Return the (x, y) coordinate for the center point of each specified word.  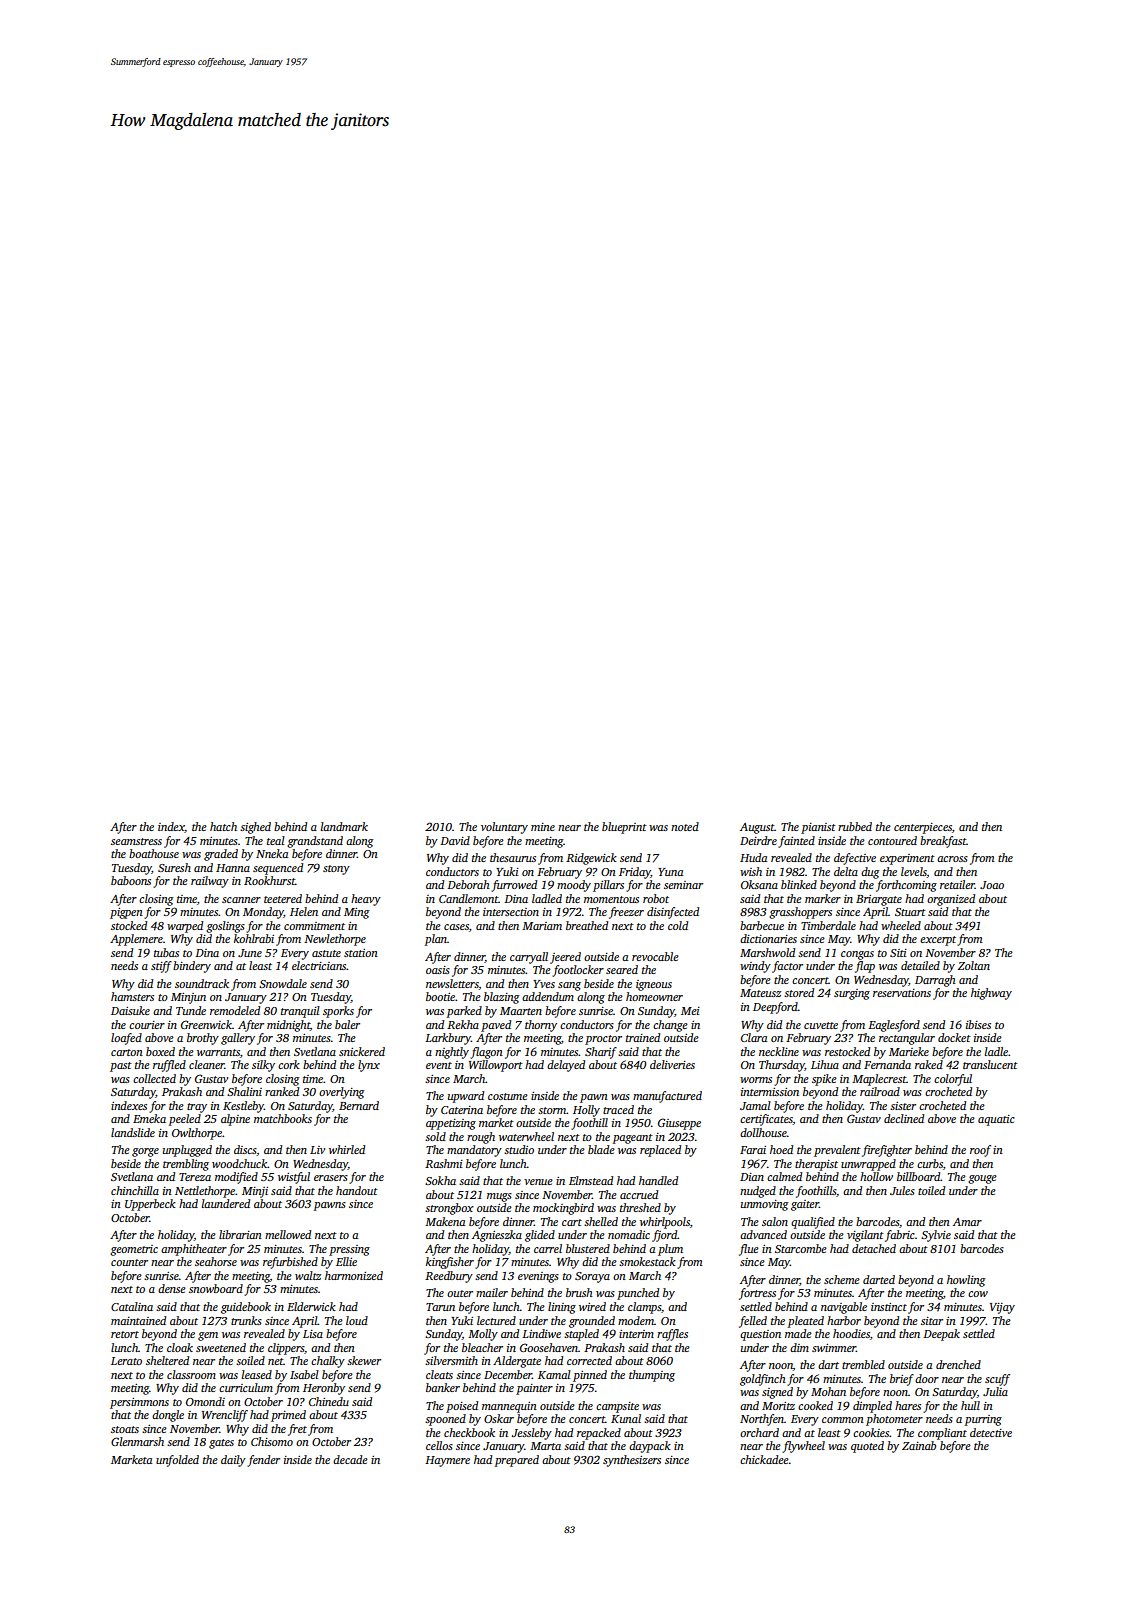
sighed (255, 828)
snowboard (216, 1288)
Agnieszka (497, 1236)
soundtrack (202, 983)
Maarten (521, 1011)
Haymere (447, 1461)
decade (350, 1459)
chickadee (764, 1459)
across (952, 859)
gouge (982, 1179)
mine (543, 827)
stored (799, 992)
